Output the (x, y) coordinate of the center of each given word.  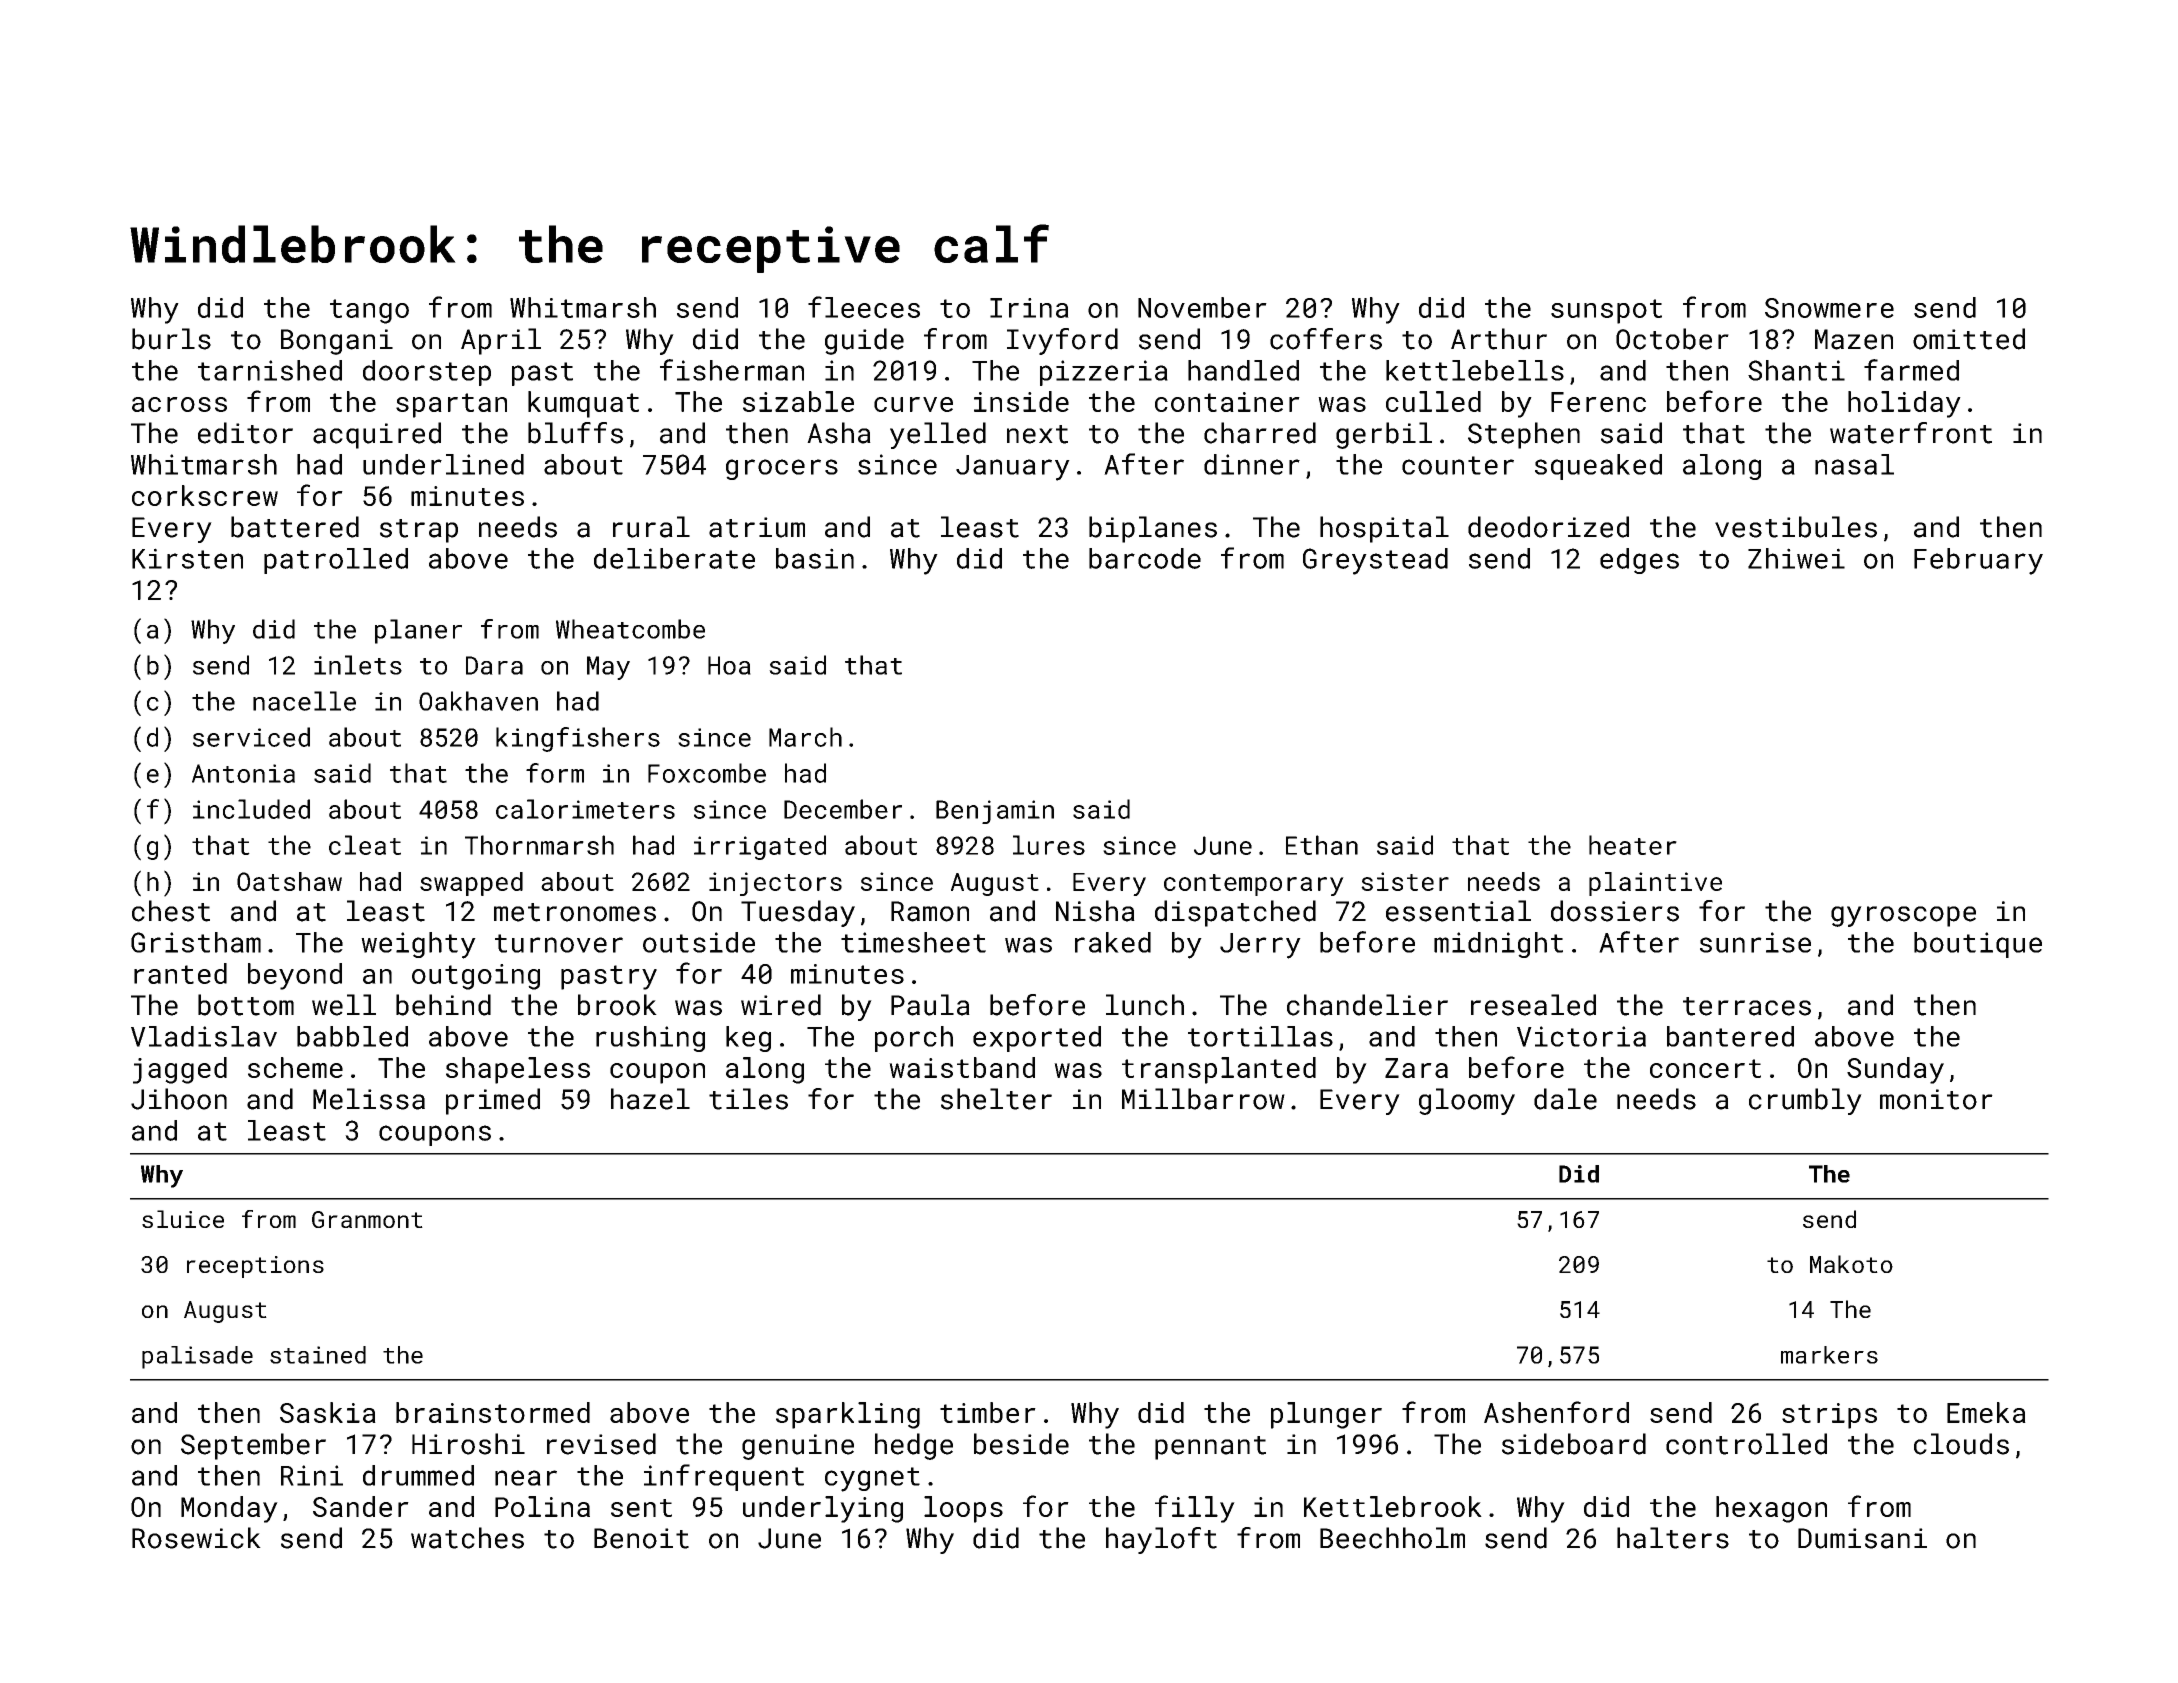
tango (369, 311)
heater (1633, 845)
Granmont (367, 1219)
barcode (1145, 558)
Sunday (1895, 1070)
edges (1639, 561)
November (1202, 307)
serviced (251, 737)
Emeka (1986, 1412)
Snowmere (1829, 308)
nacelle (304, 701)
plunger (1326, 1415)
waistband (962, 1067)
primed (493, 1101)
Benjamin (995, 812)
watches (467, 1538)
